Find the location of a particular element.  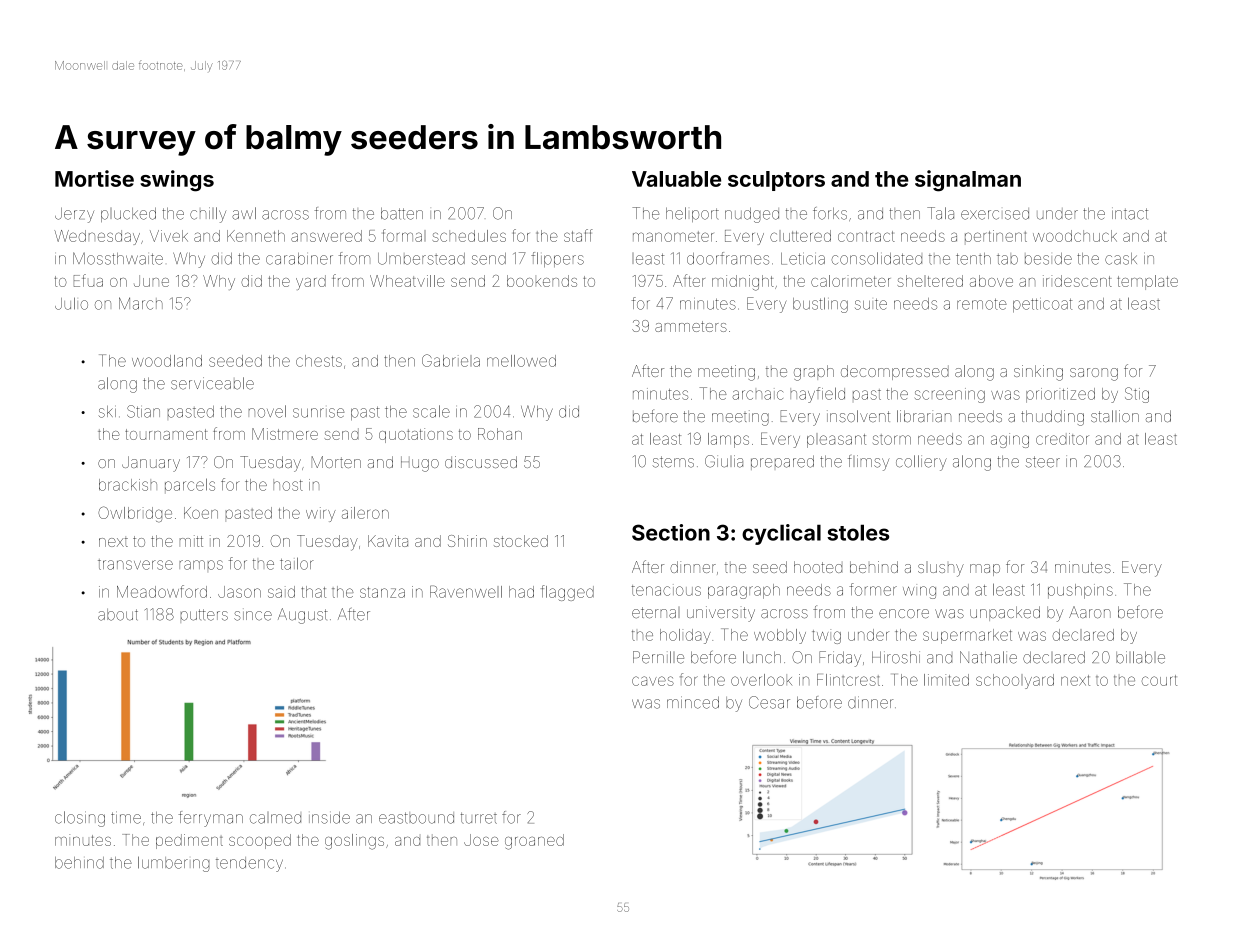

Mortise is located at coordinates (94, 178).
